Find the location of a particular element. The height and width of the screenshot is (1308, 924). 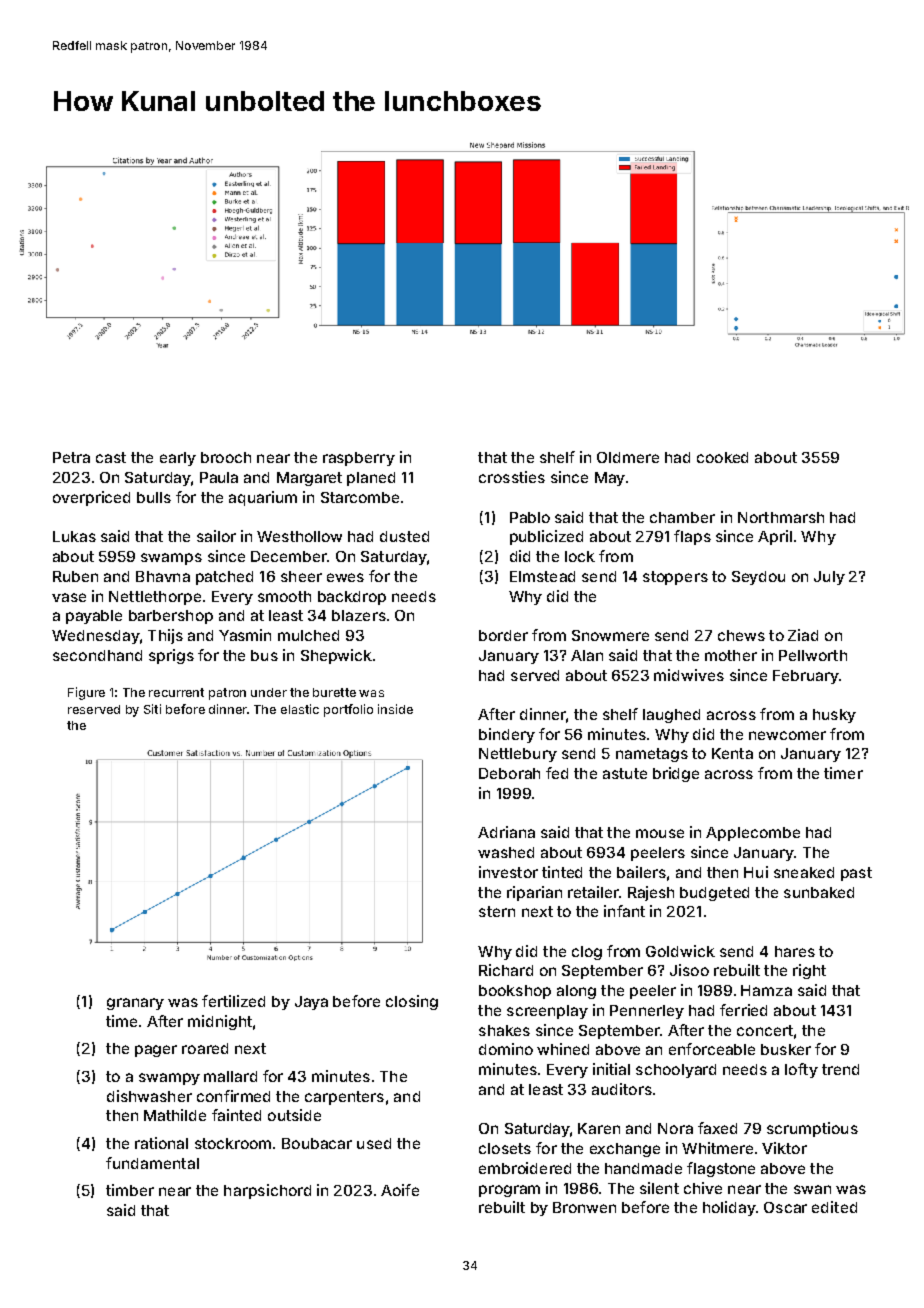

granary is located at coordinates (135, 1004).
